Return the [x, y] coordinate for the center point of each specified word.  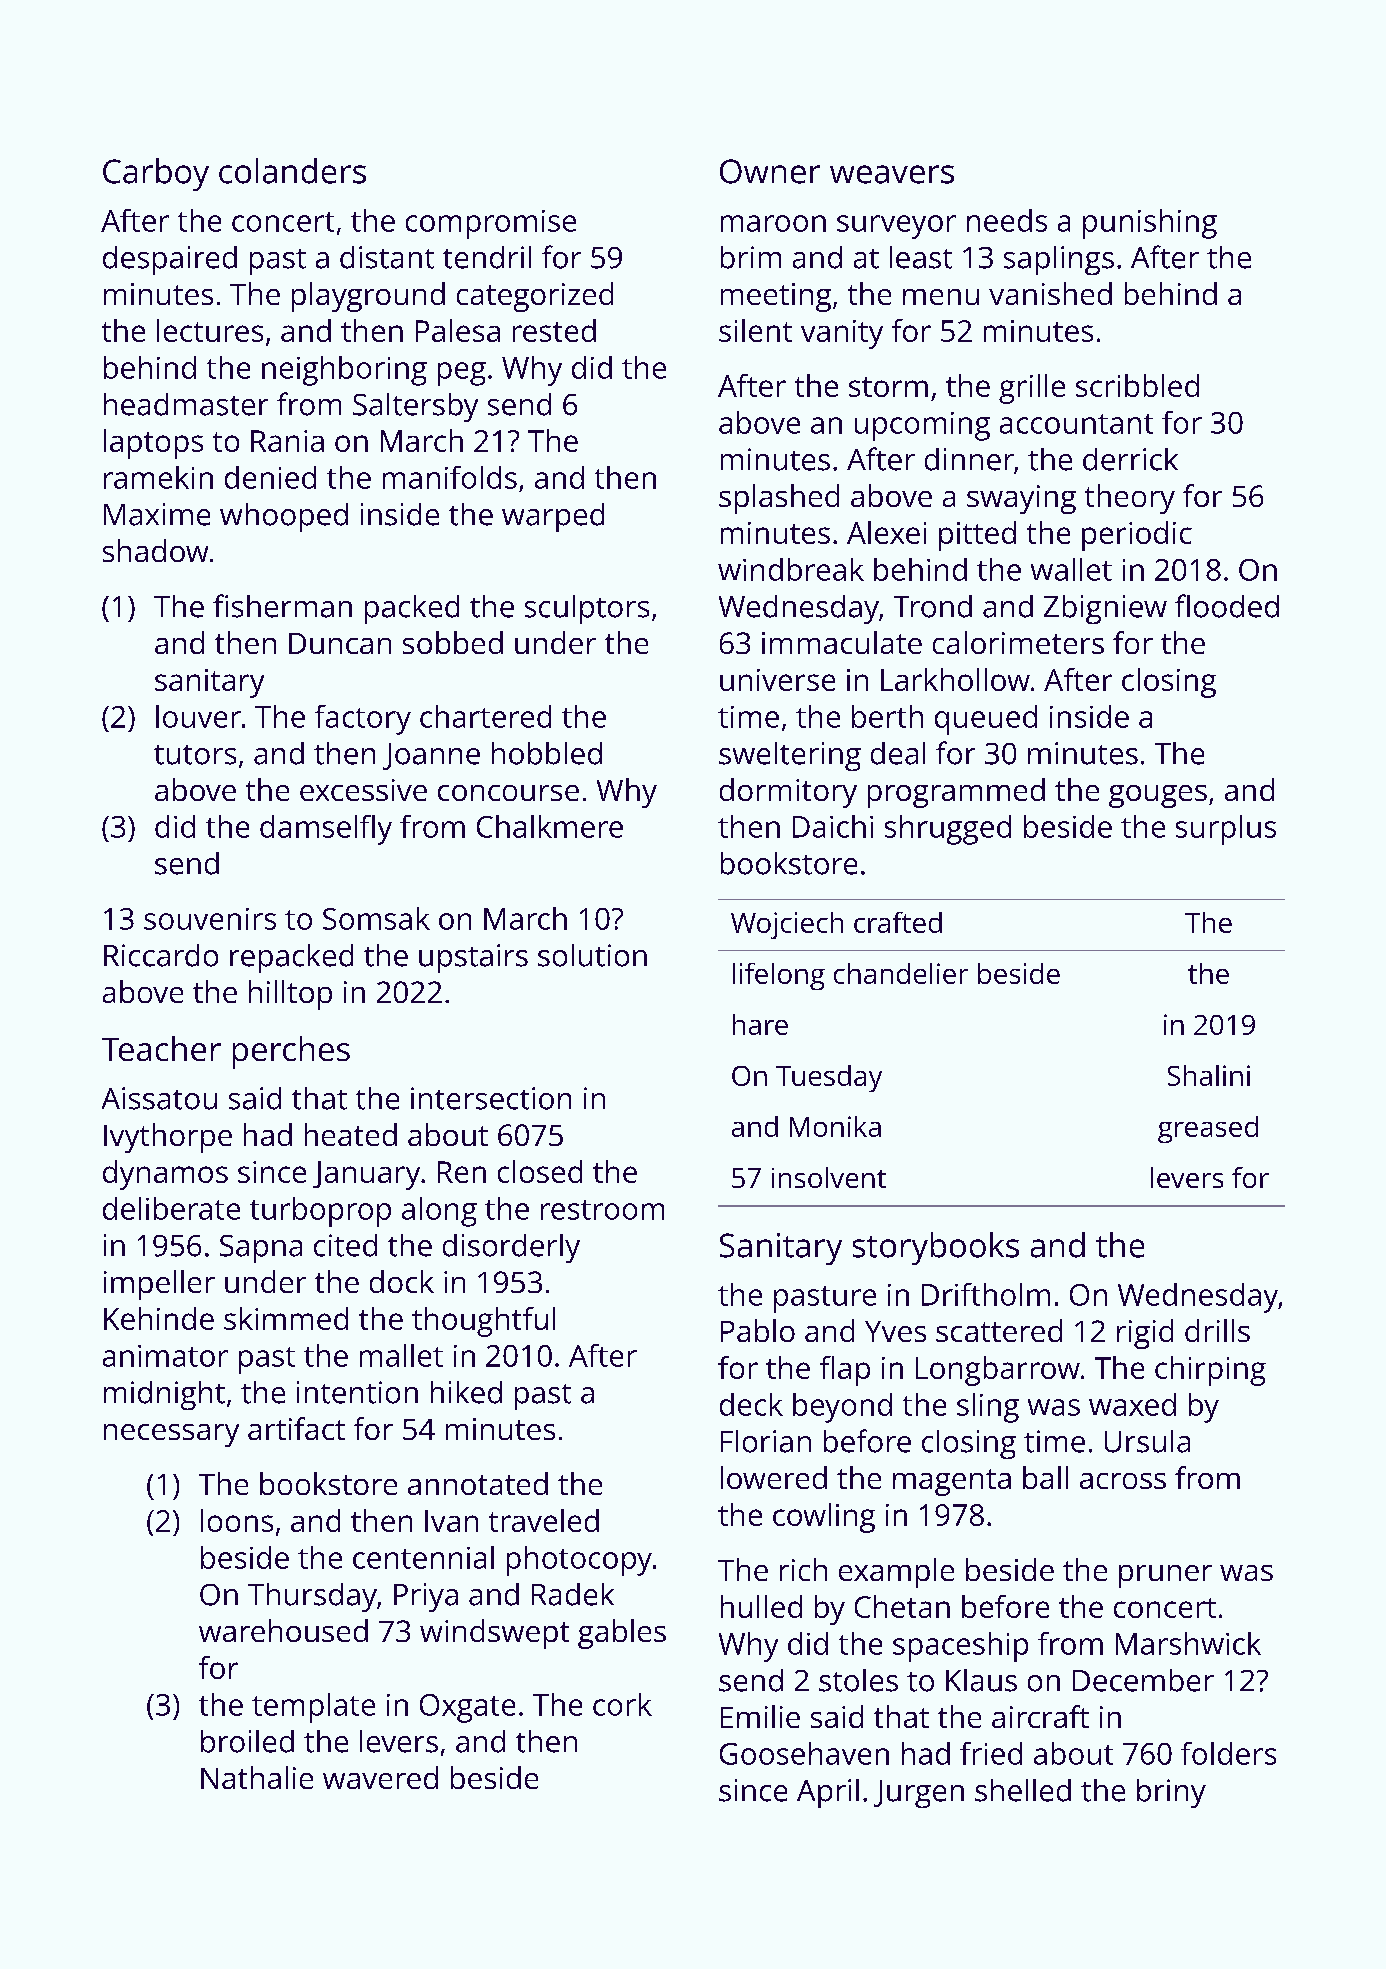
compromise [491, 224]
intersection [491, 1098]
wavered [380, 1777]
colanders [292, 171]
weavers [892, 174]
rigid [1145, 1334]
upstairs [473, 958]
